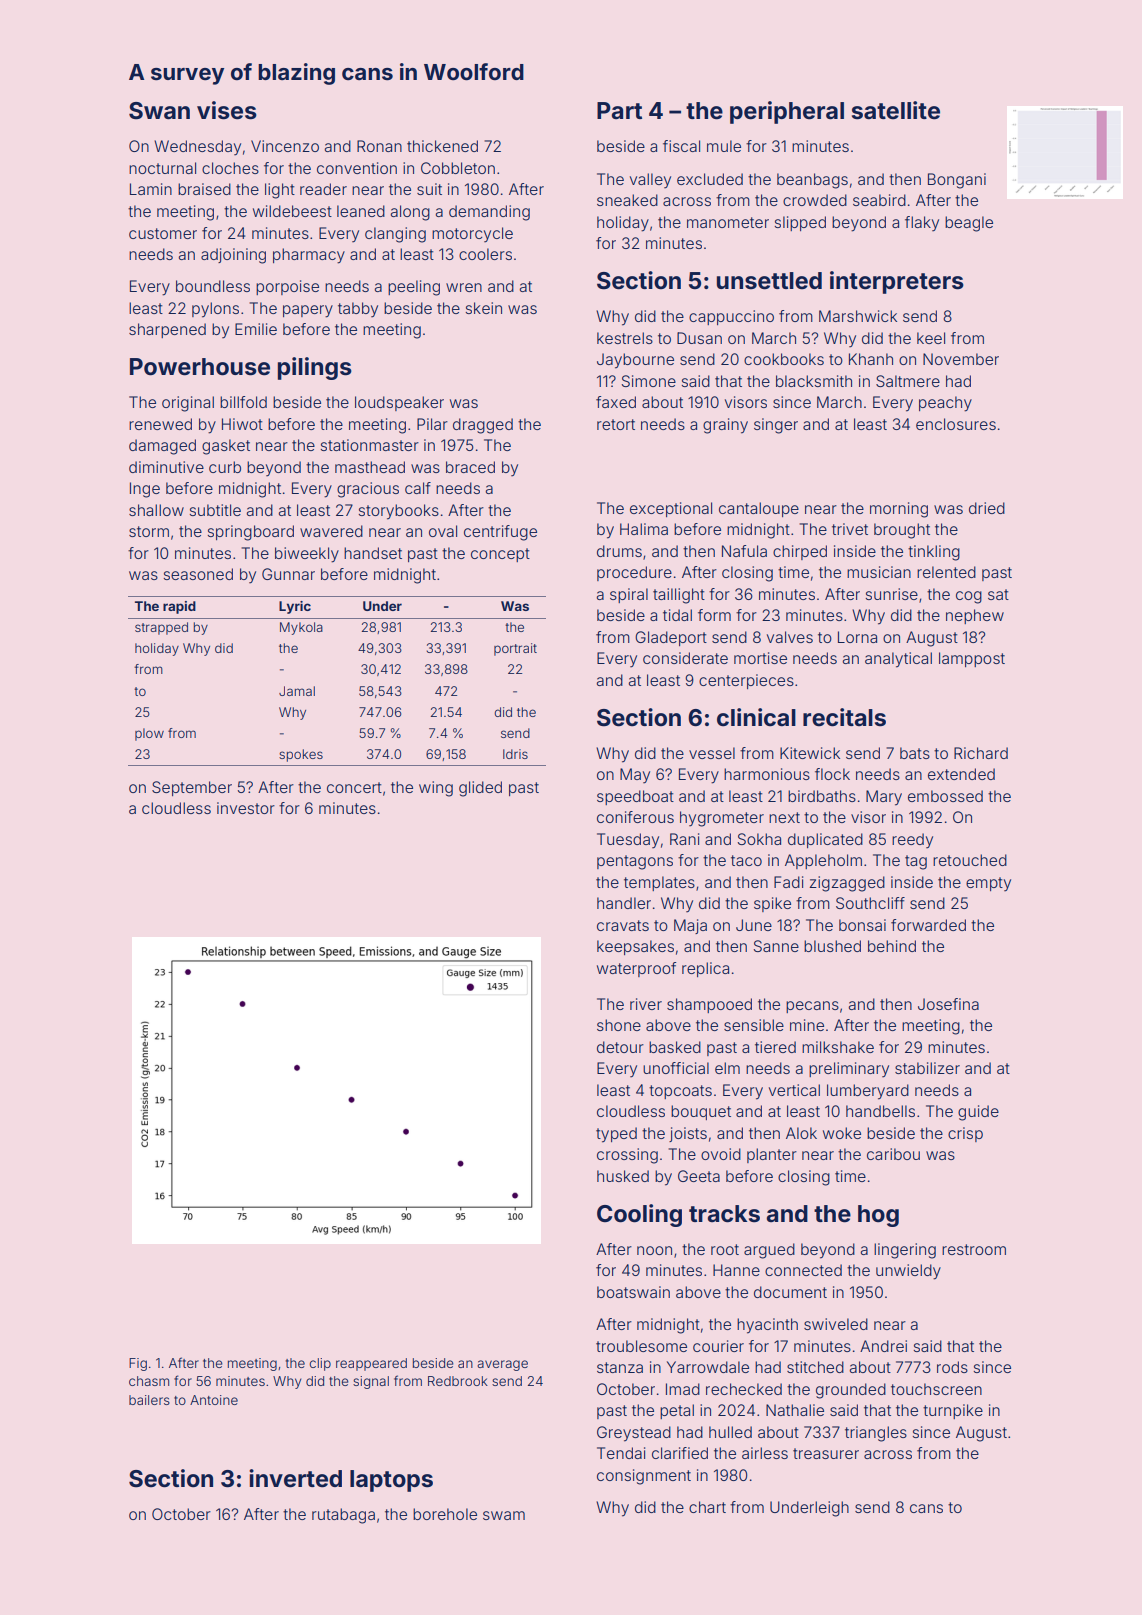 The height and width of the image is (1615, 1142). Describe the element at coordinates (965, 1134) in the image. I see `crisp` at that location.
